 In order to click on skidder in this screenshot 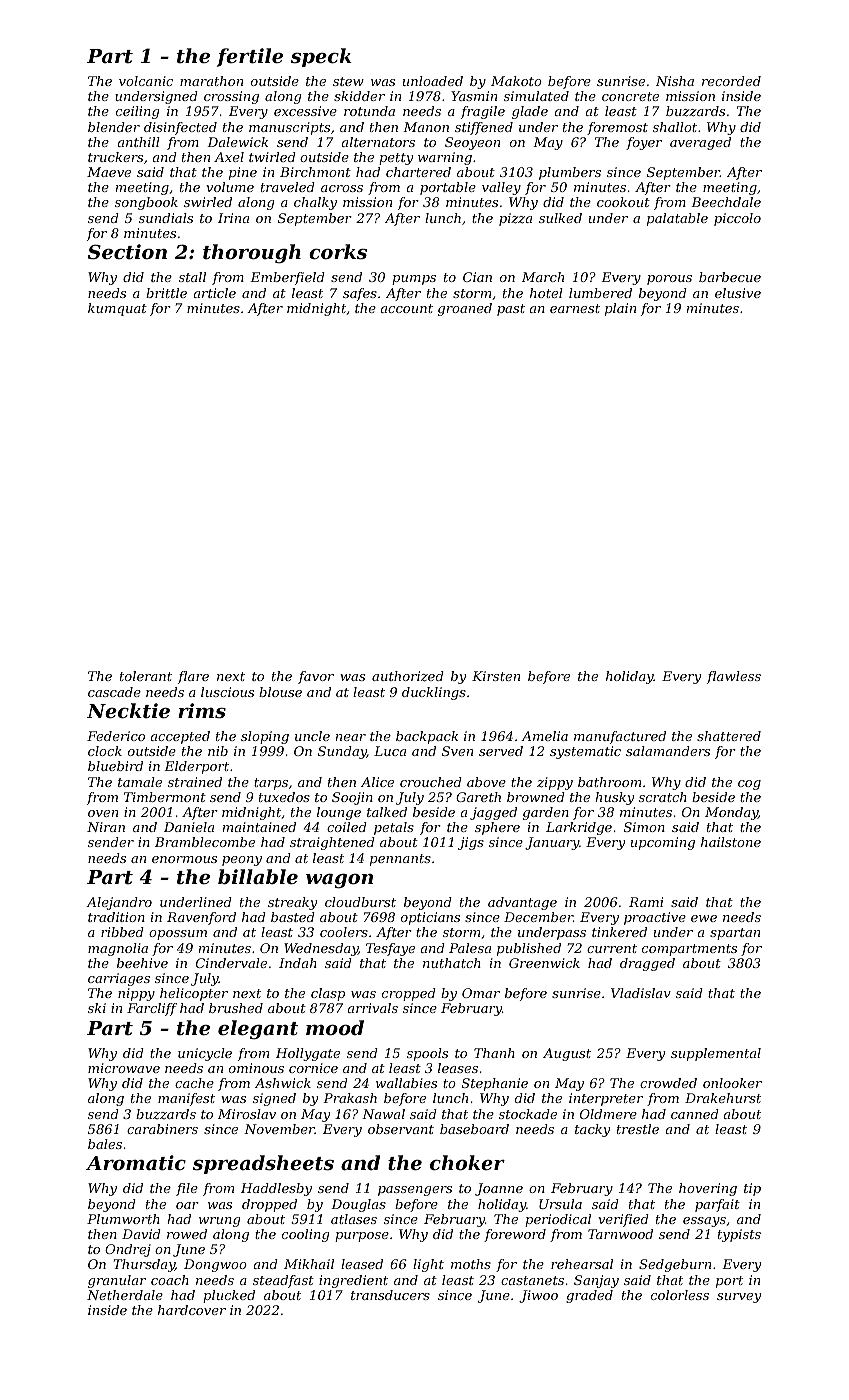, I will do `click(359, 96)`.
